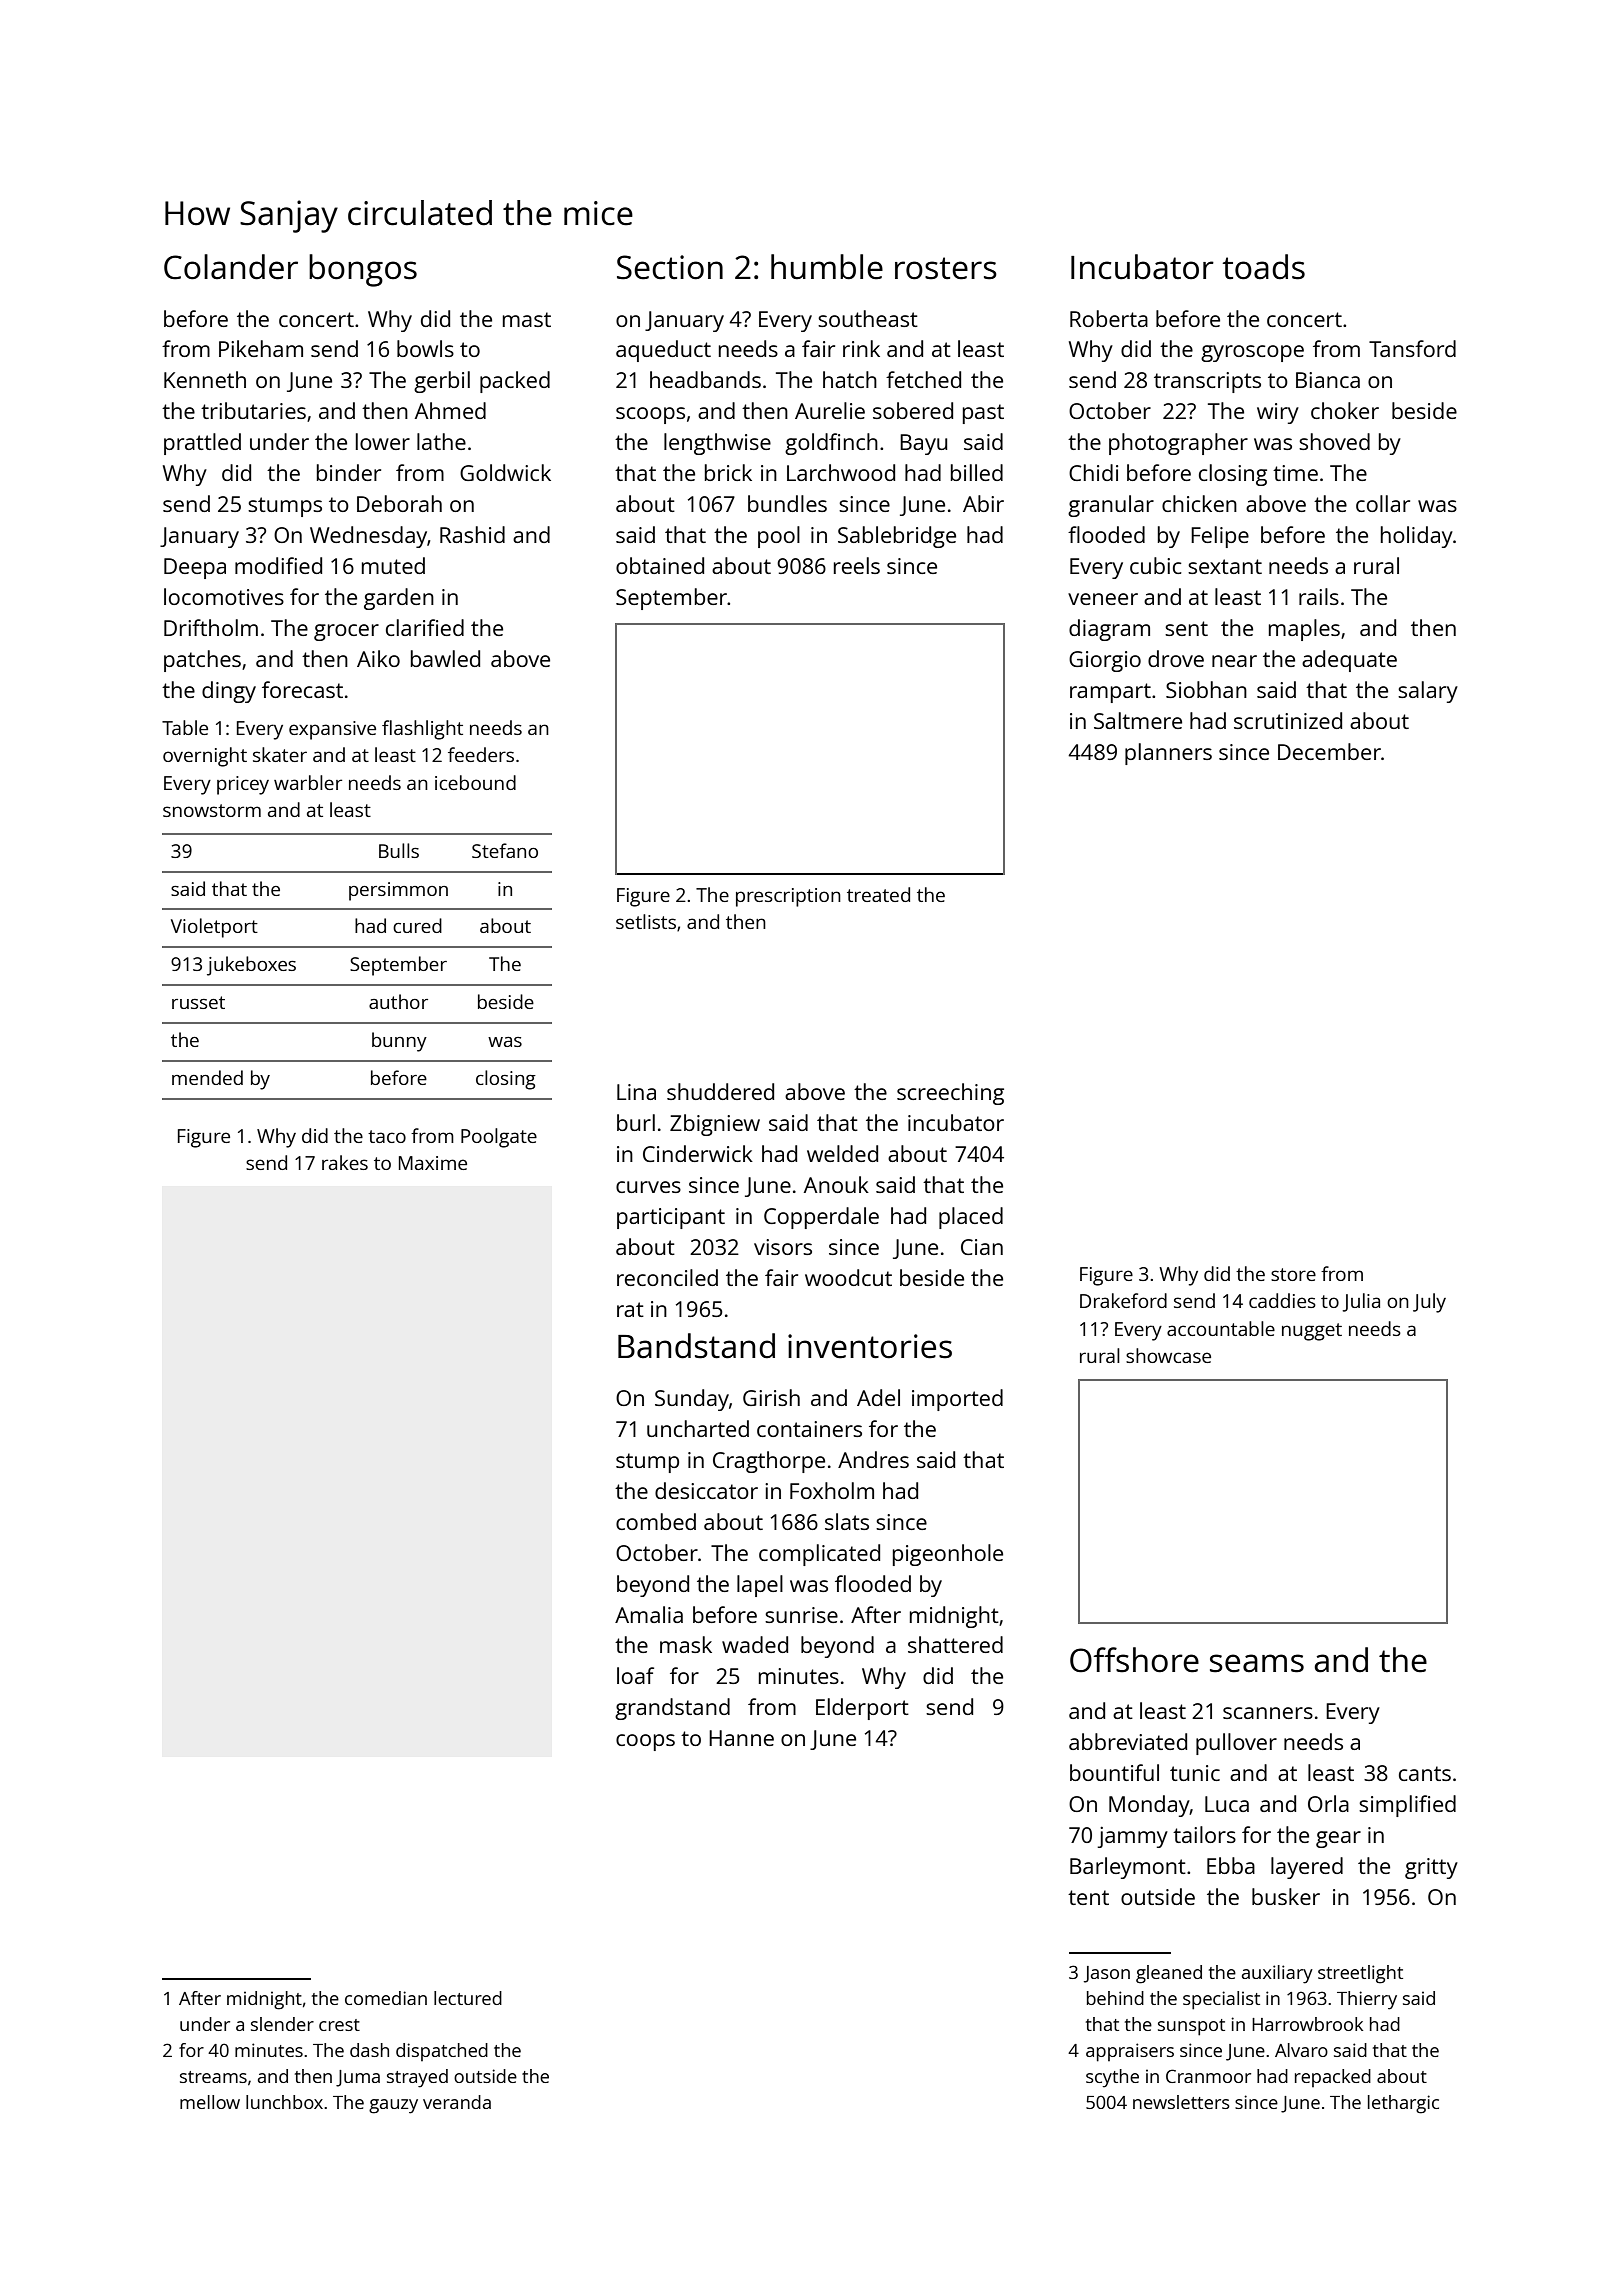 This screenshot has height=2292, width=1620. I want to click on Colander, so click(231, 267).
